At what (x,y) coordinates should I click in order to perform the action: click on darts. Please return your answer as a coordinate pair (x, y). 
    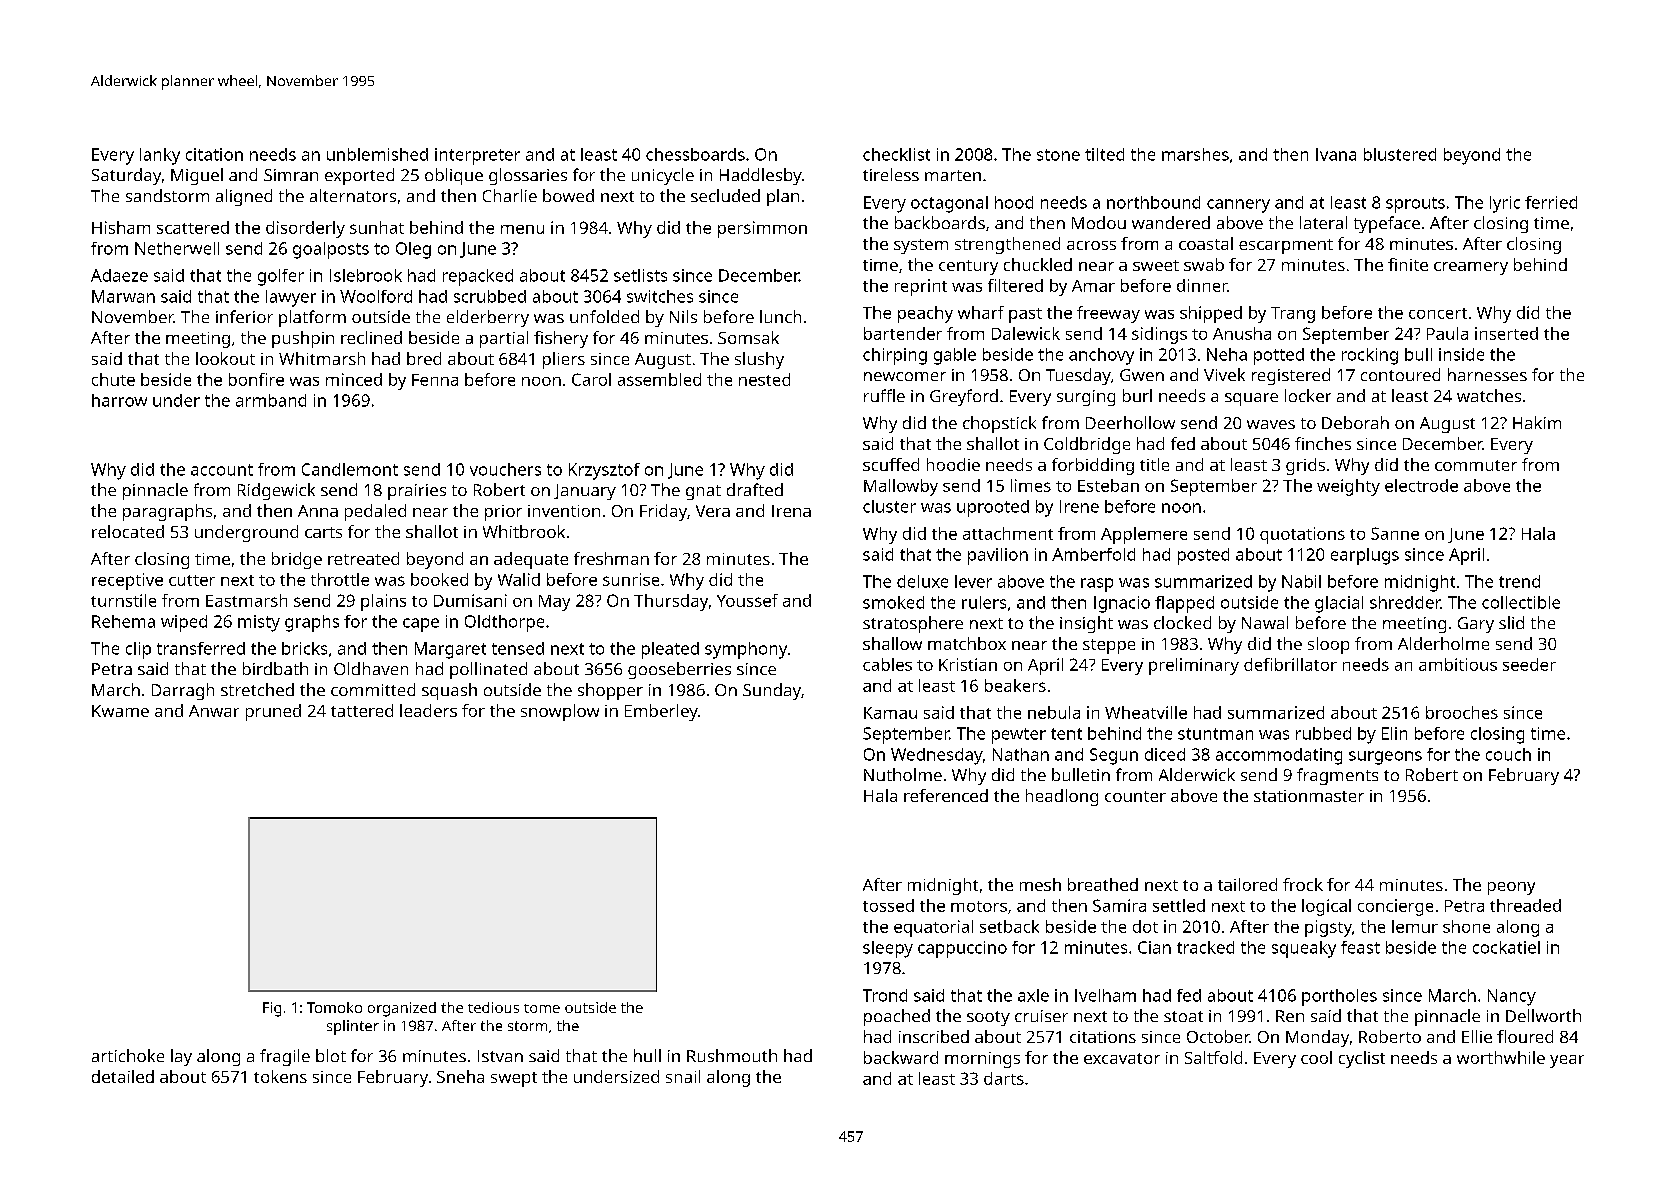
    Looking at the image, I should click on (1004, 1078).
